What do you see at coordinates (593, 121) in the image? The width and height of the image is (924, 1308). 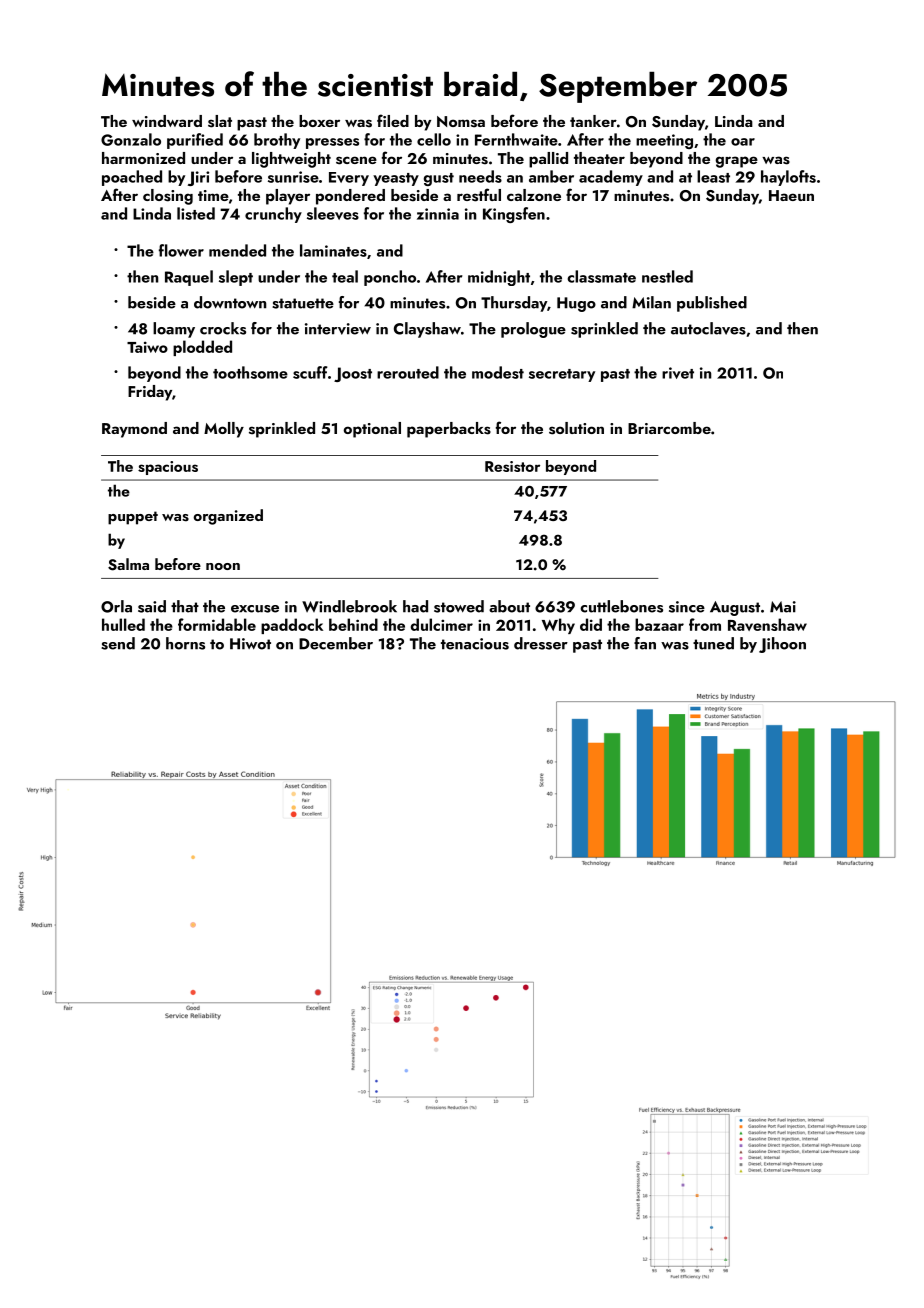 I see `tanker` at bounding box center [593, 121].
